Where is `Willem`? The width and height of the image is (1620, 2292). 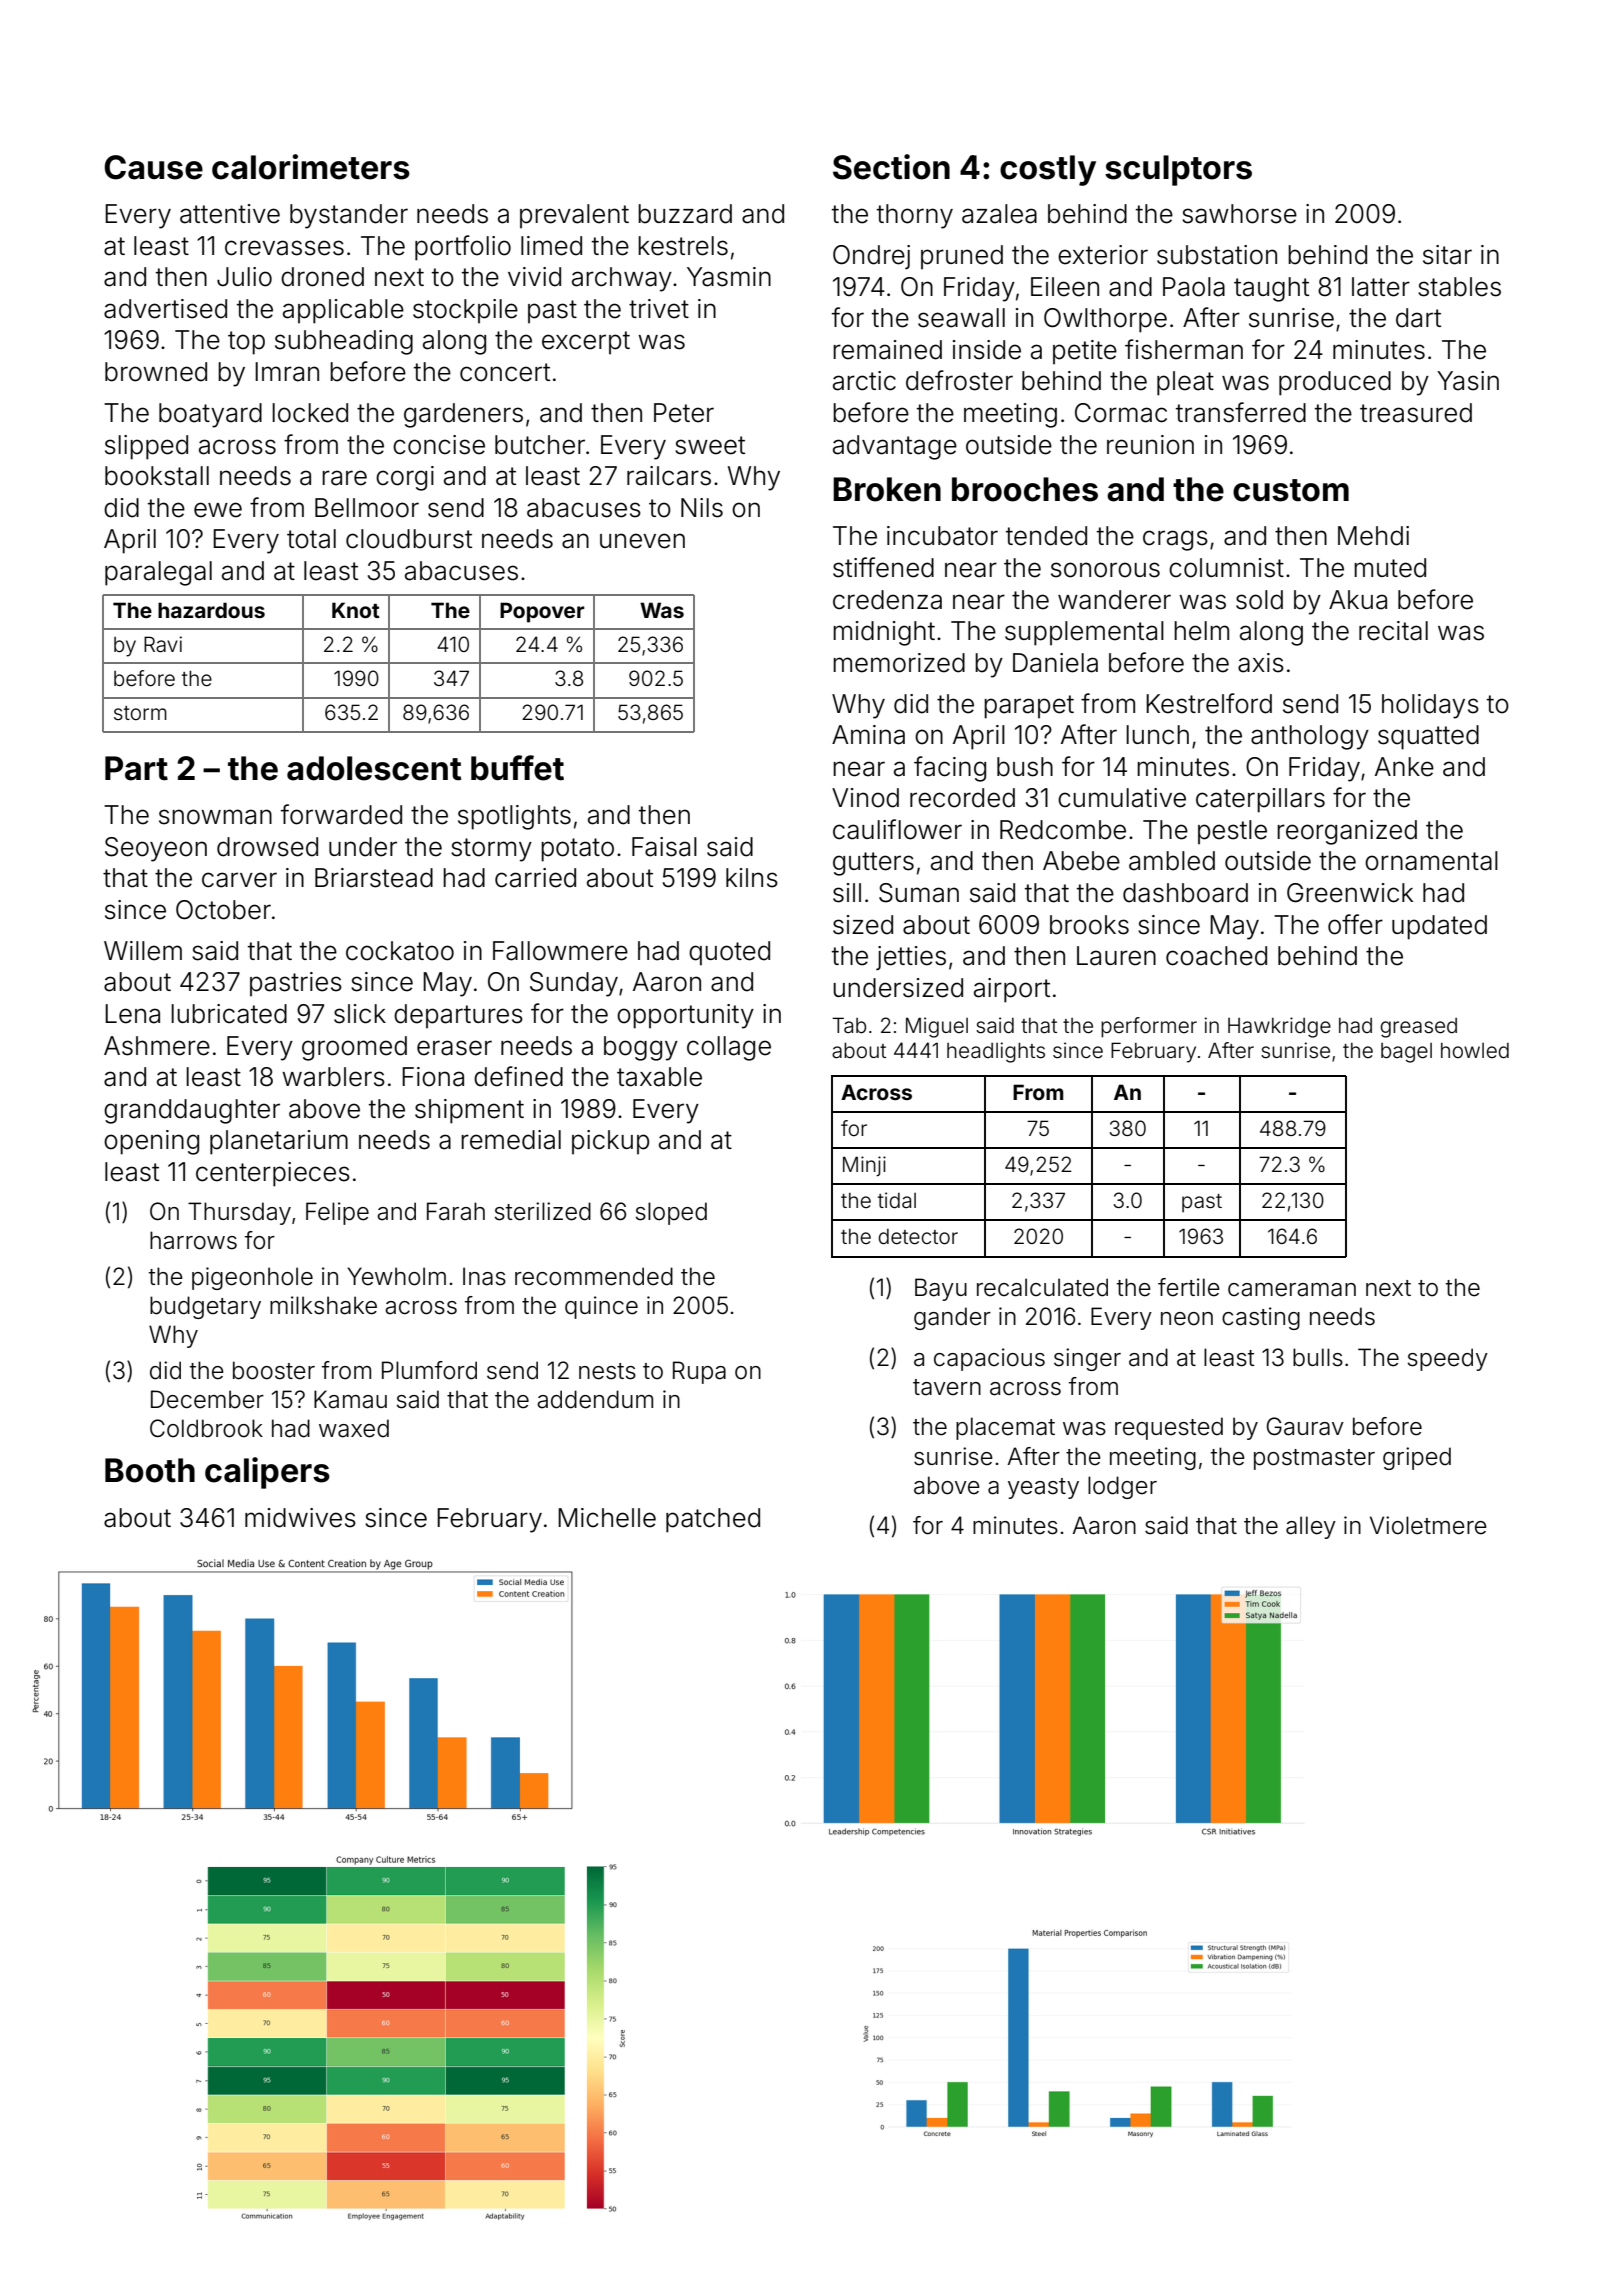
Willem is located at coordinates (143, 951).
